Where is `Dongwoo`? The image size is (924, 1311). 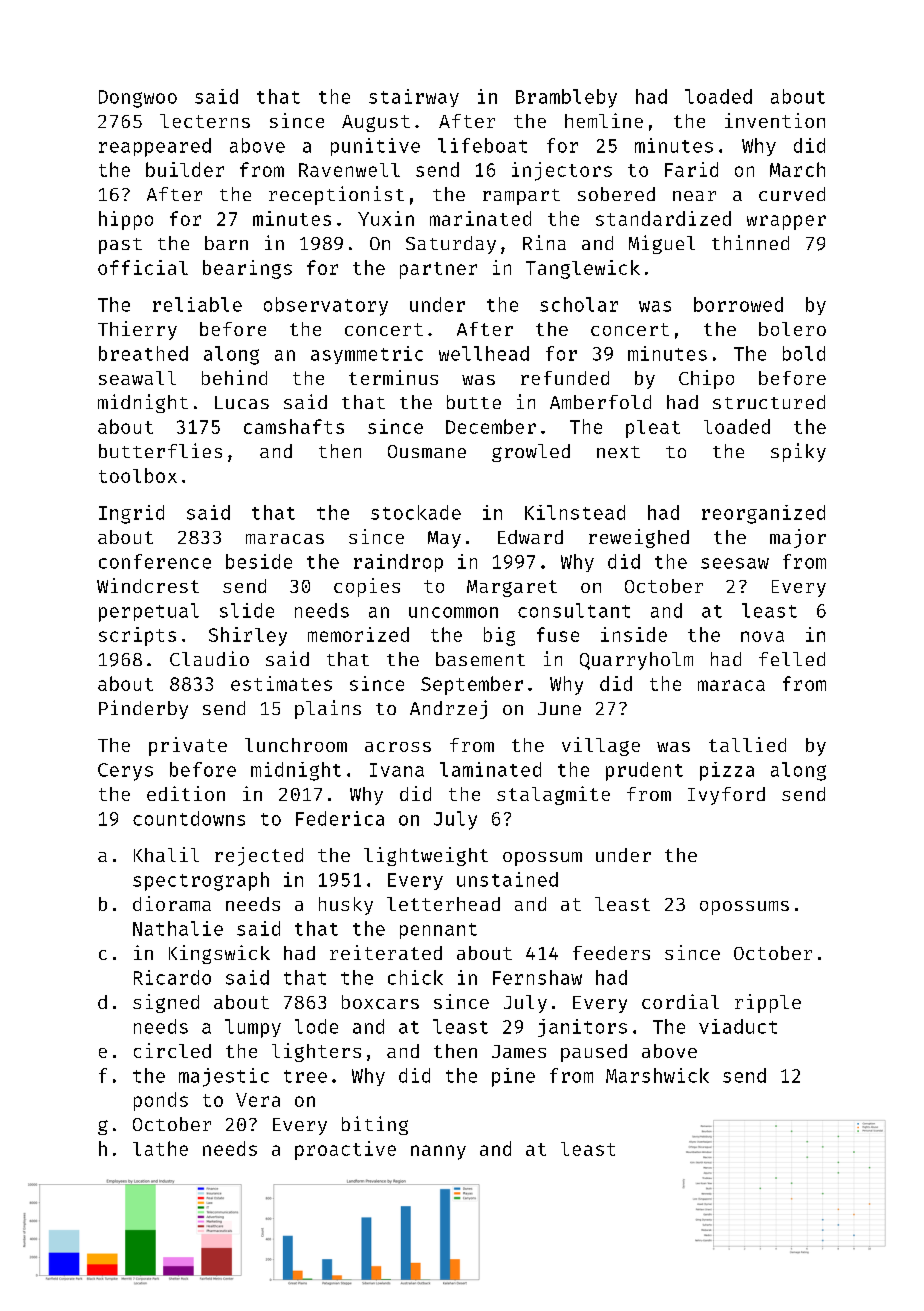
Dongwoo is located at coordinates (138, 99).
